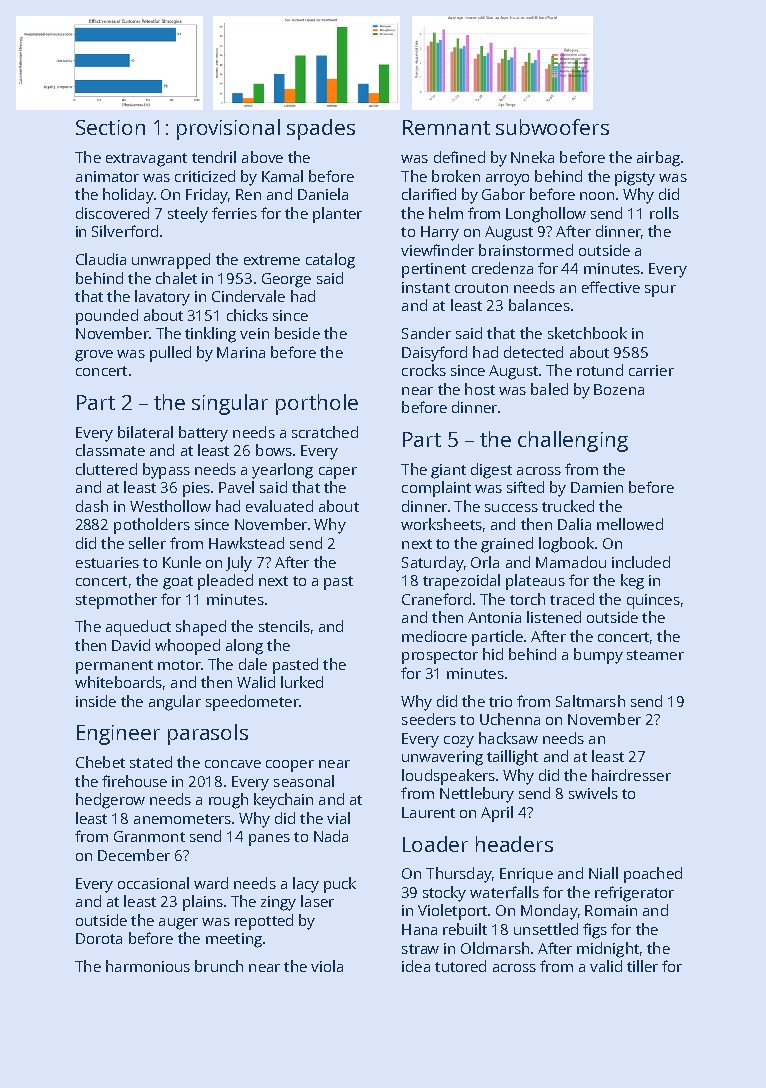 The image size is (766, 1088). What do you see at coordinates (151, 762) in the document?
I see `stated` at bounding box center [151, 762].
